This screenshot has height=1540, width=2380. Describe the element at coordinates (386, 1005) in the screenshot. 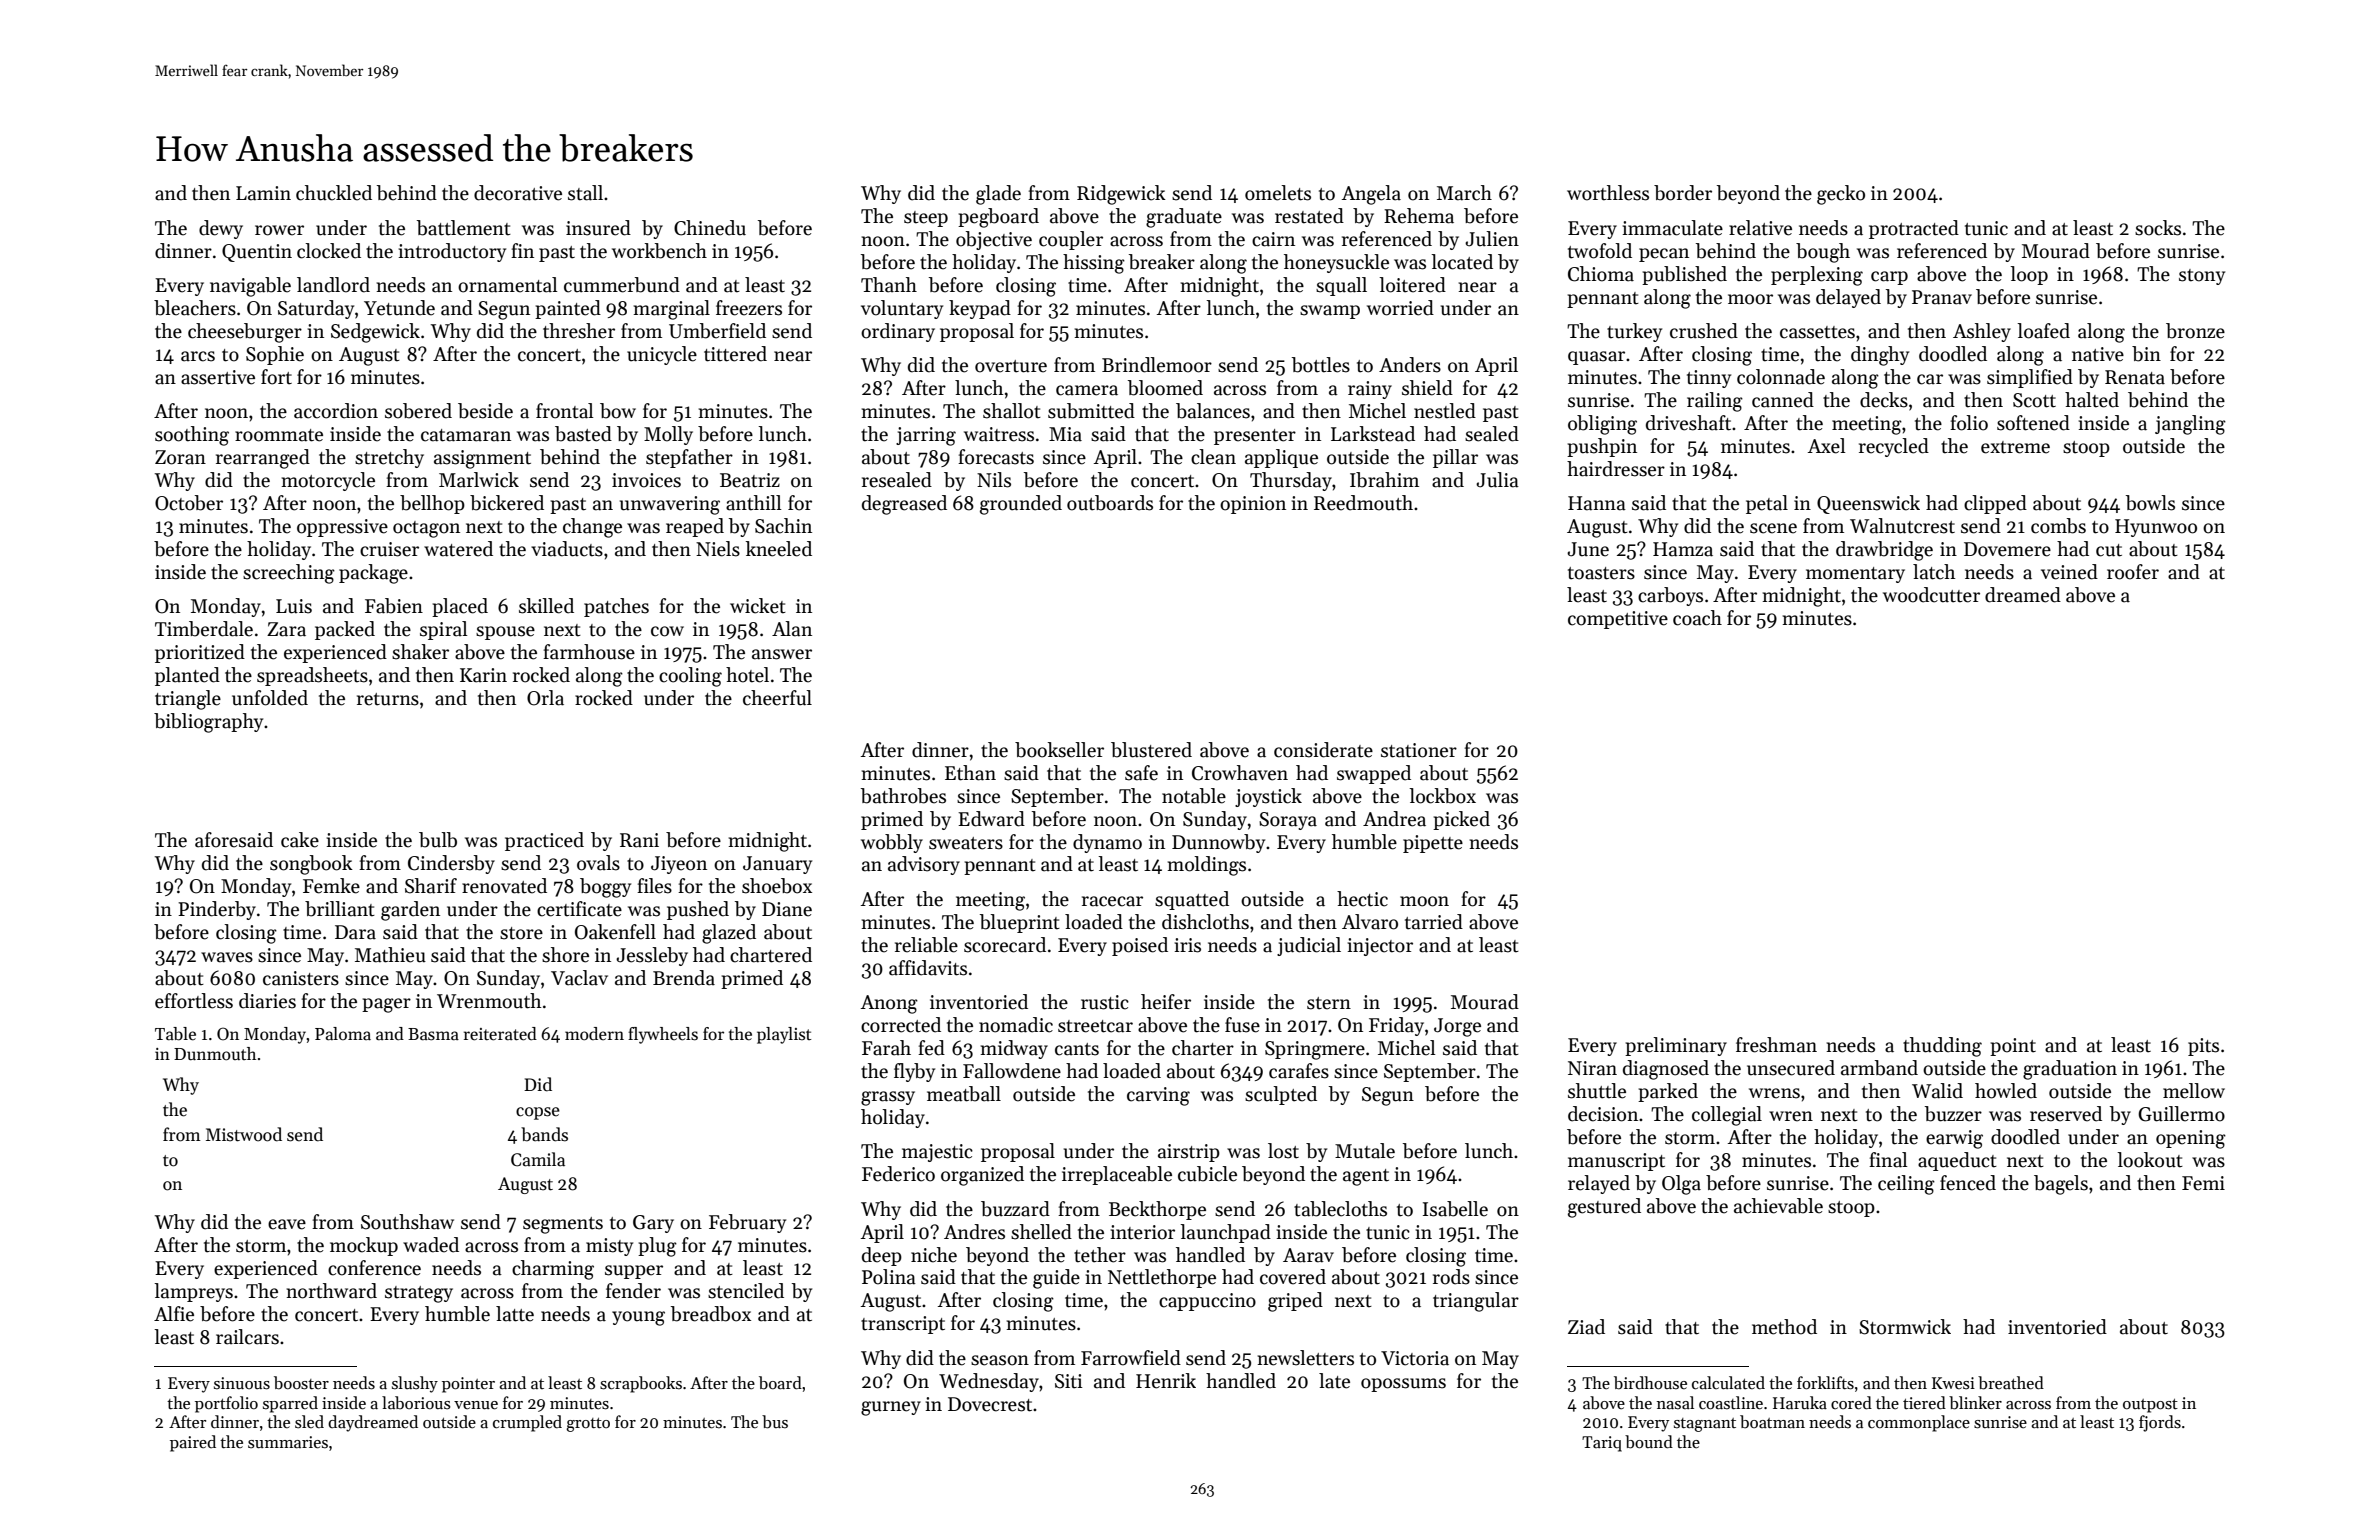

I see `pager` at that location.
